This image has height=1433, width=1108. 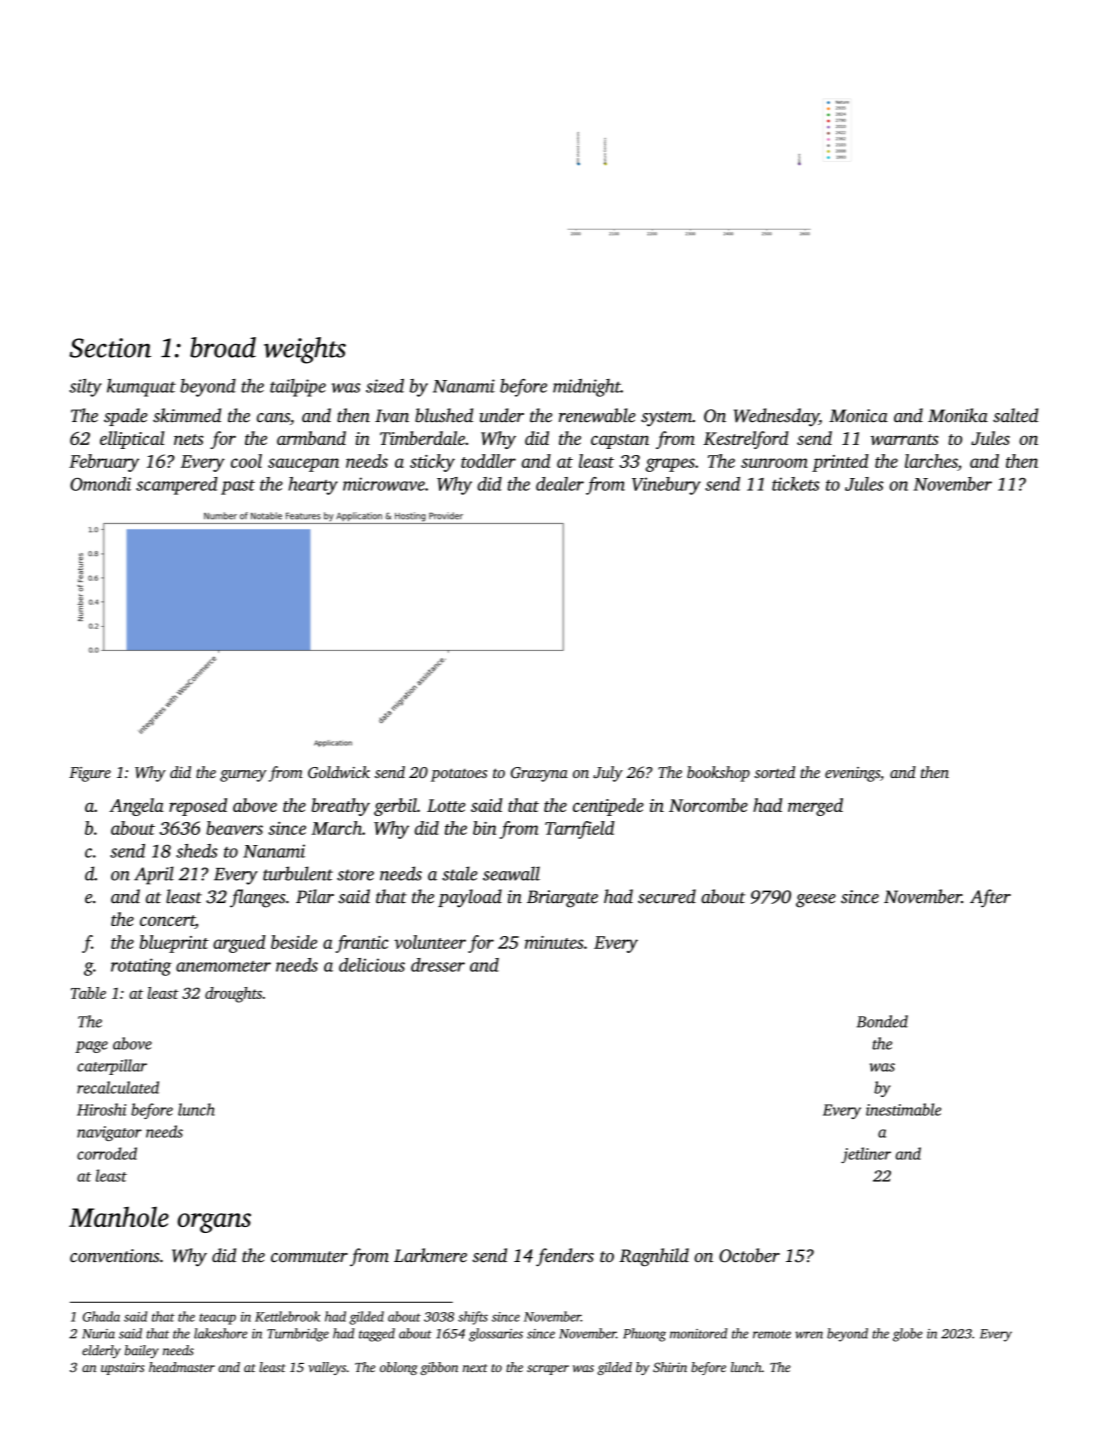 What do you see at coordinates (548, 1370) in the image?
I see `scraper` at bounding box center [548, 1370].
